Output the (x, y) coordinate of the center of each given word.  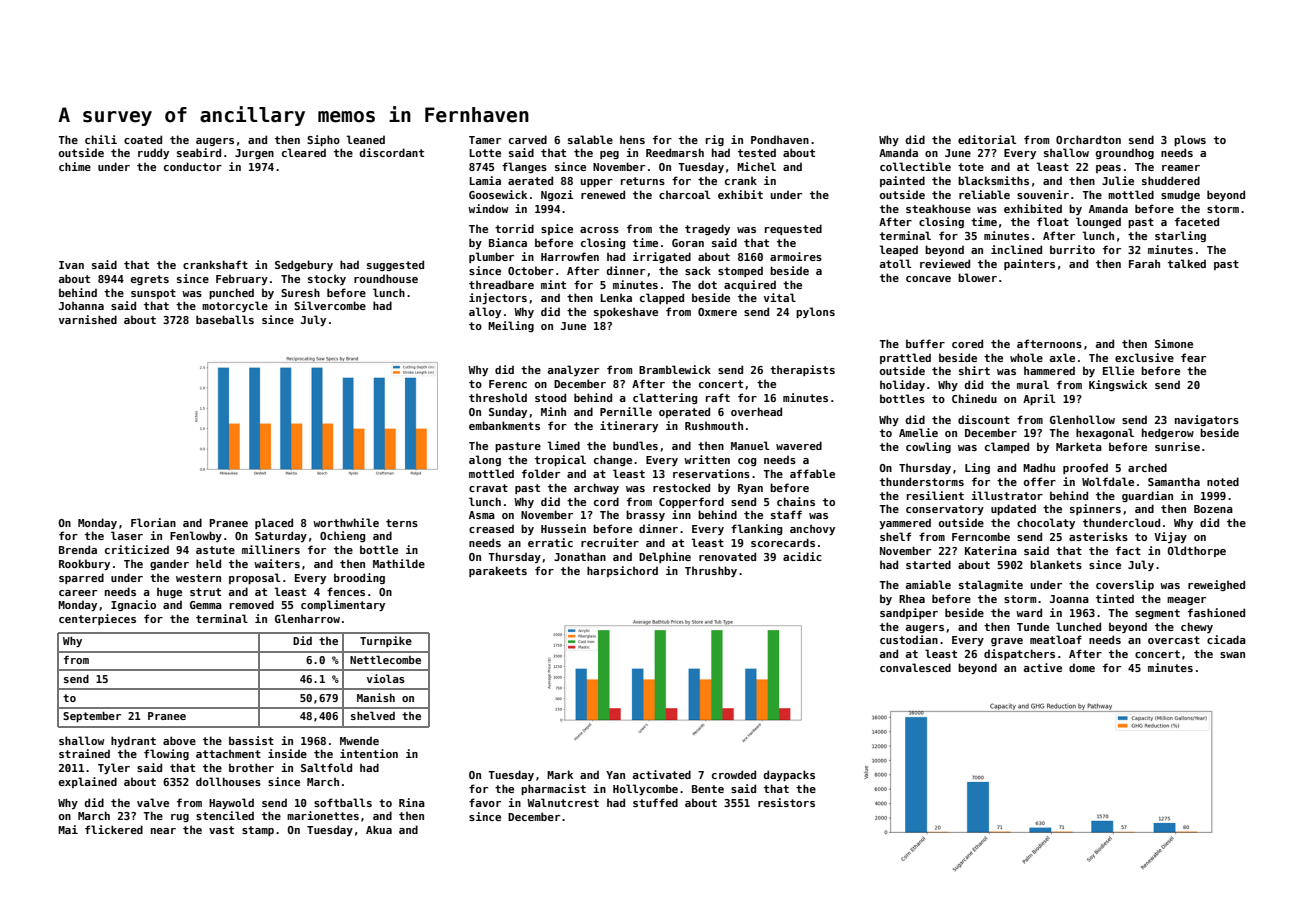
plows (1190, 140)
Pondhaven (780, 139)
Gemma (206, 605)
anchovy (812, 529)
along (485, 460)
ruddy (153, 153)
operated (684, 412)
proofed (1085, 468)
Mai (68, 829)
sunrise (1177, 446)
